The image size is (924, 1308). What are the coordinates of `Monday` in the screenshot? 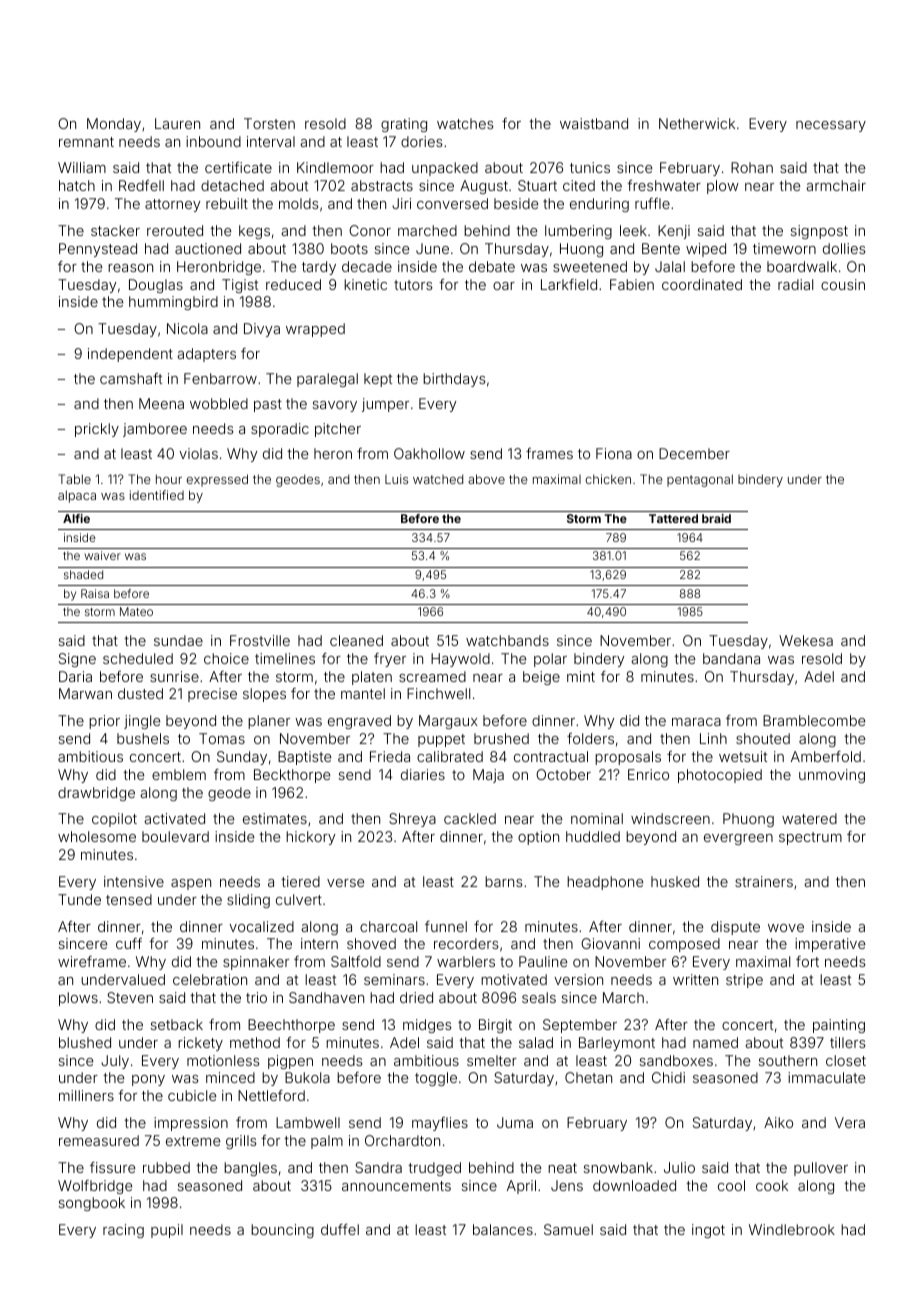 It's located at (114, 125).
